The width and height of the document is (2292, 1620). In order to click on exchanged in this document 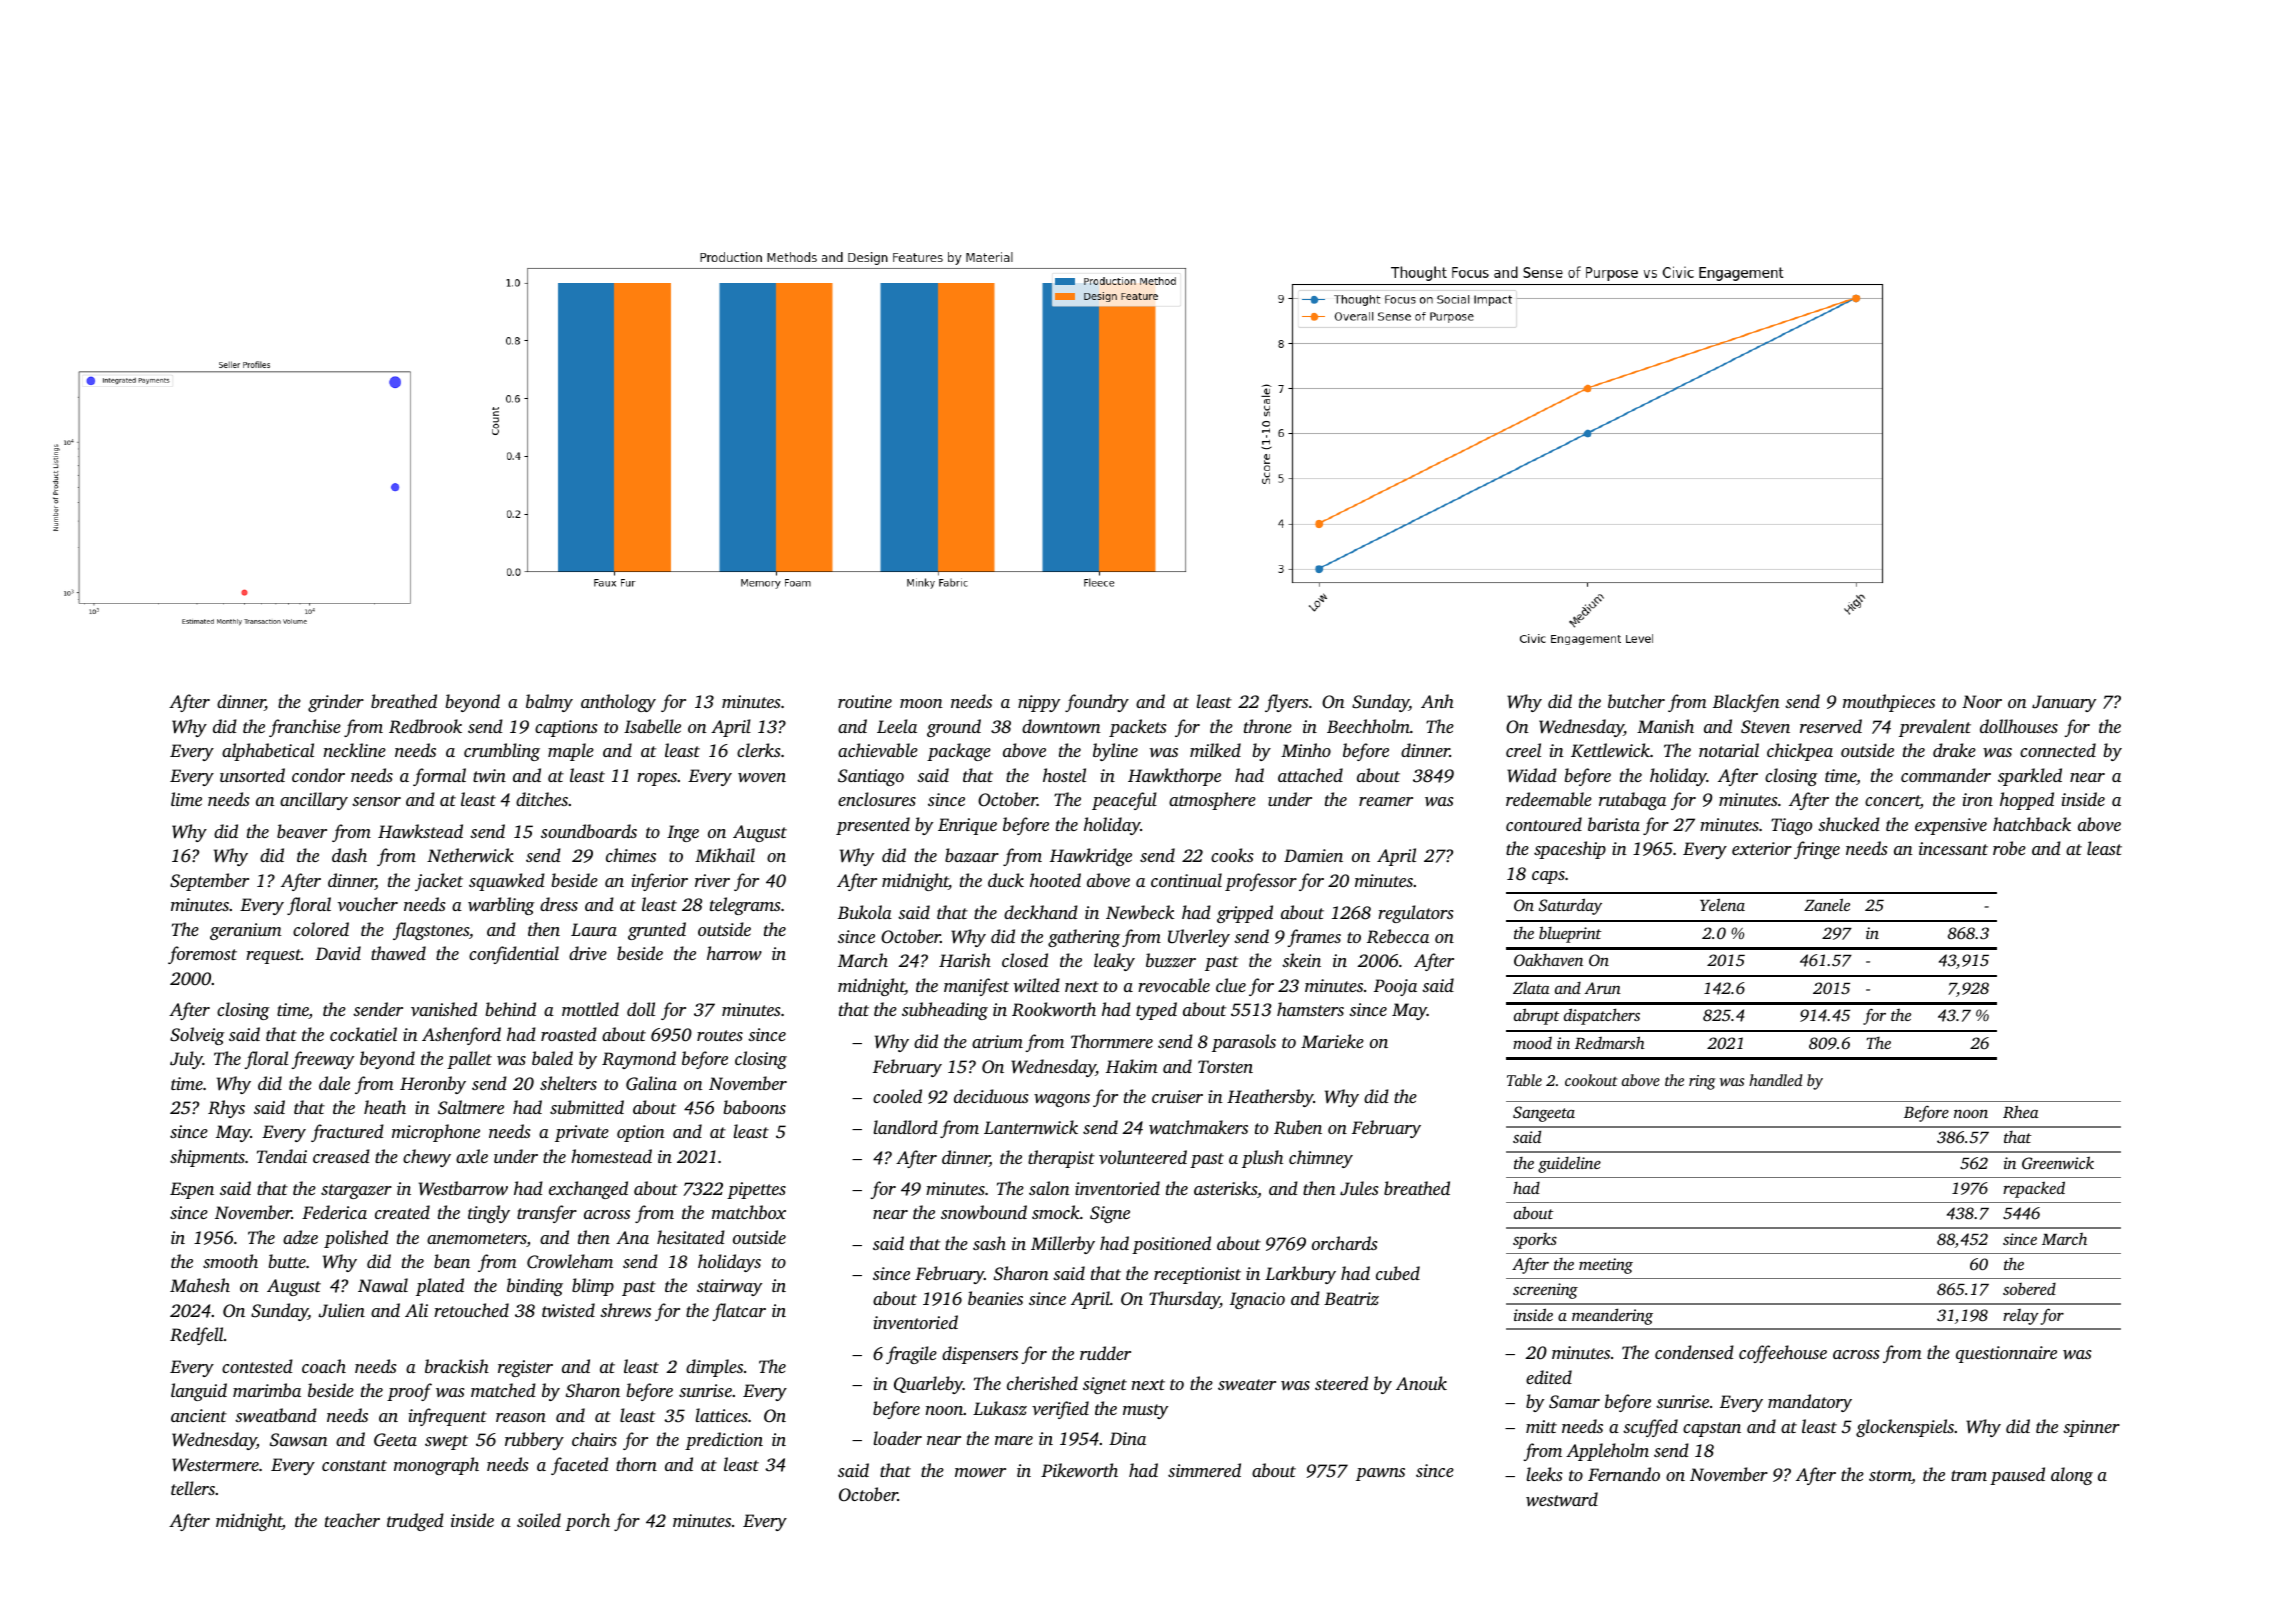, I will do `click(588, 1190)`.
